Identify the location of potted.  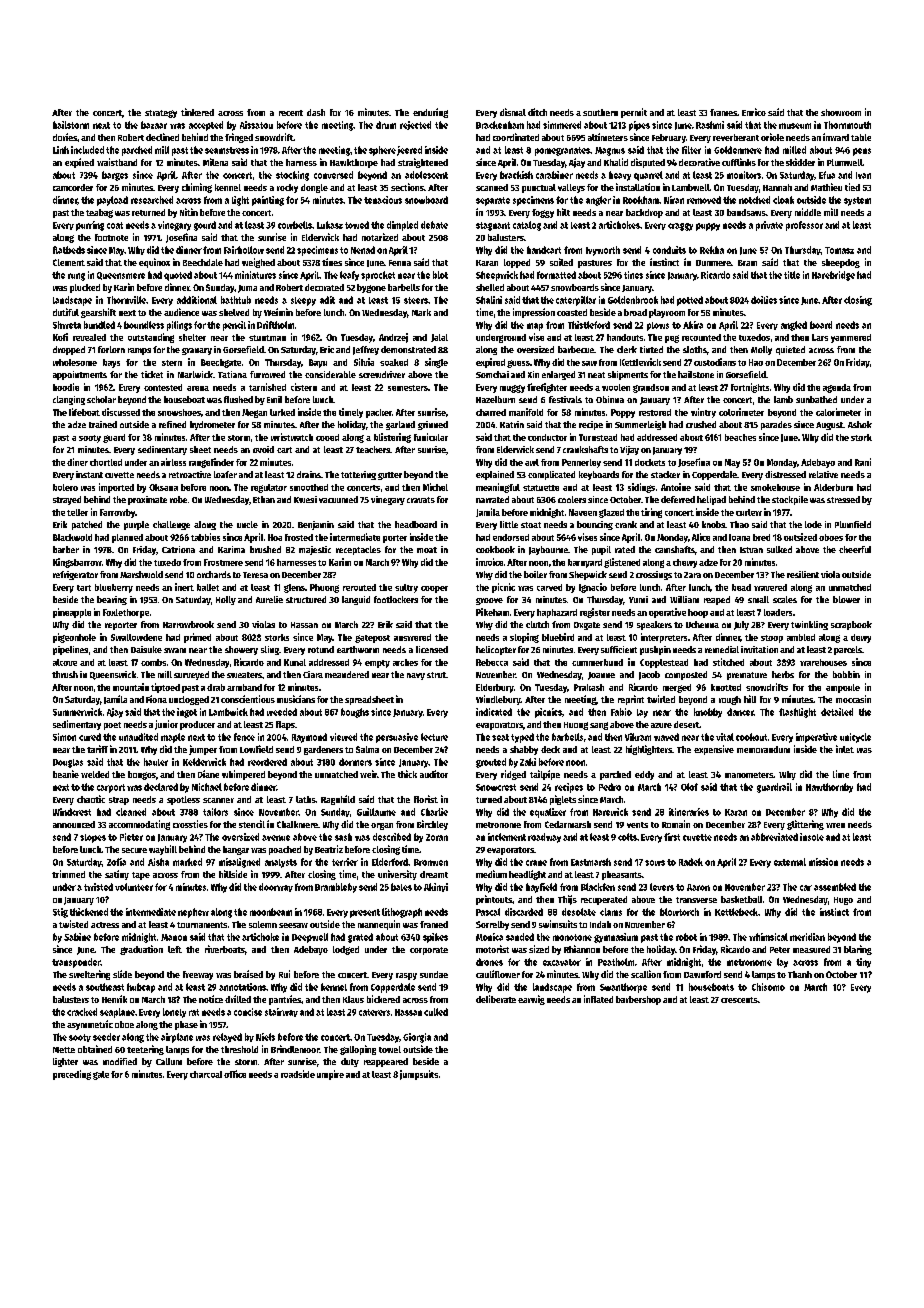
(690, 301).
